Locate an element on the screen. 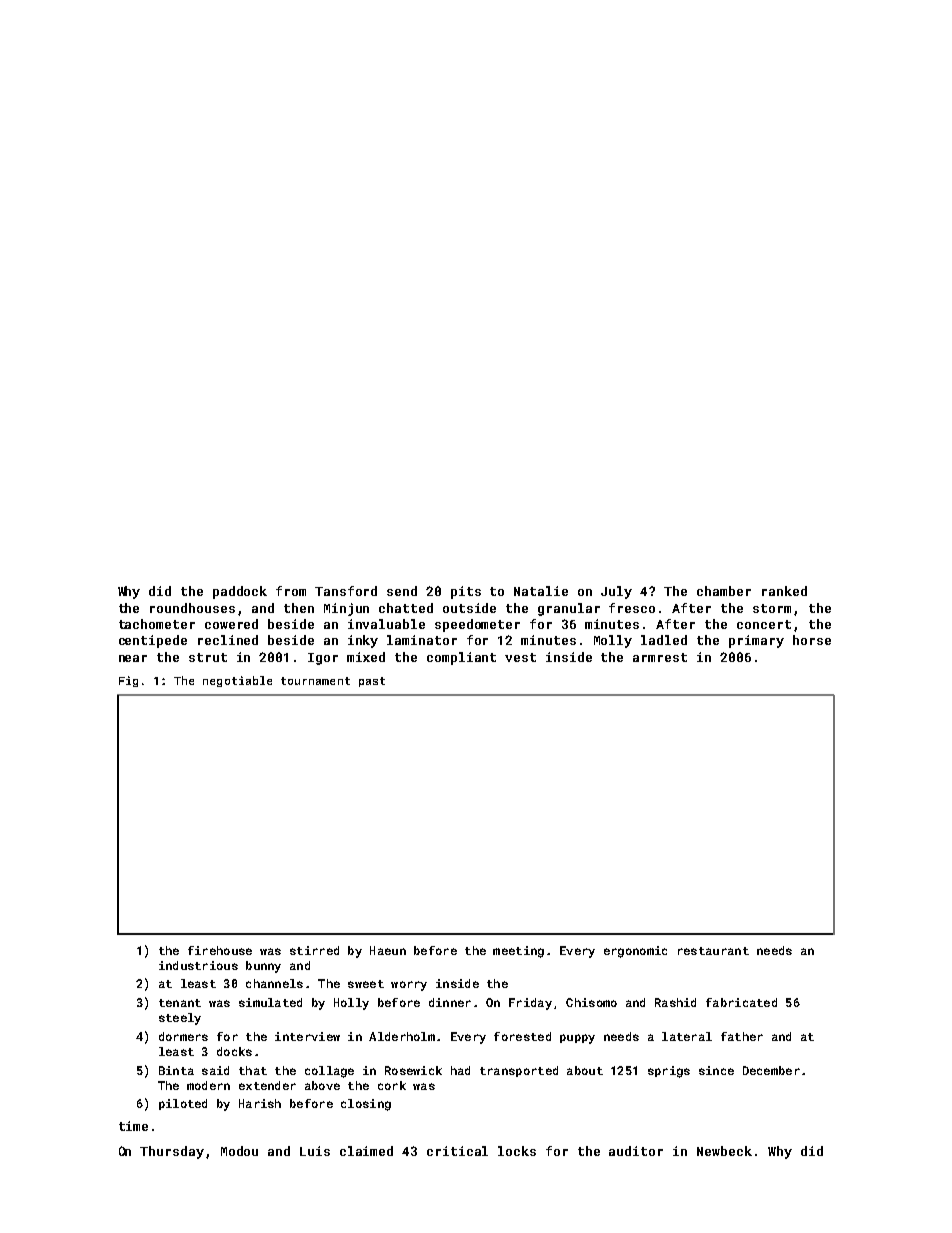  Igor is located at coordinates (323, 659).
